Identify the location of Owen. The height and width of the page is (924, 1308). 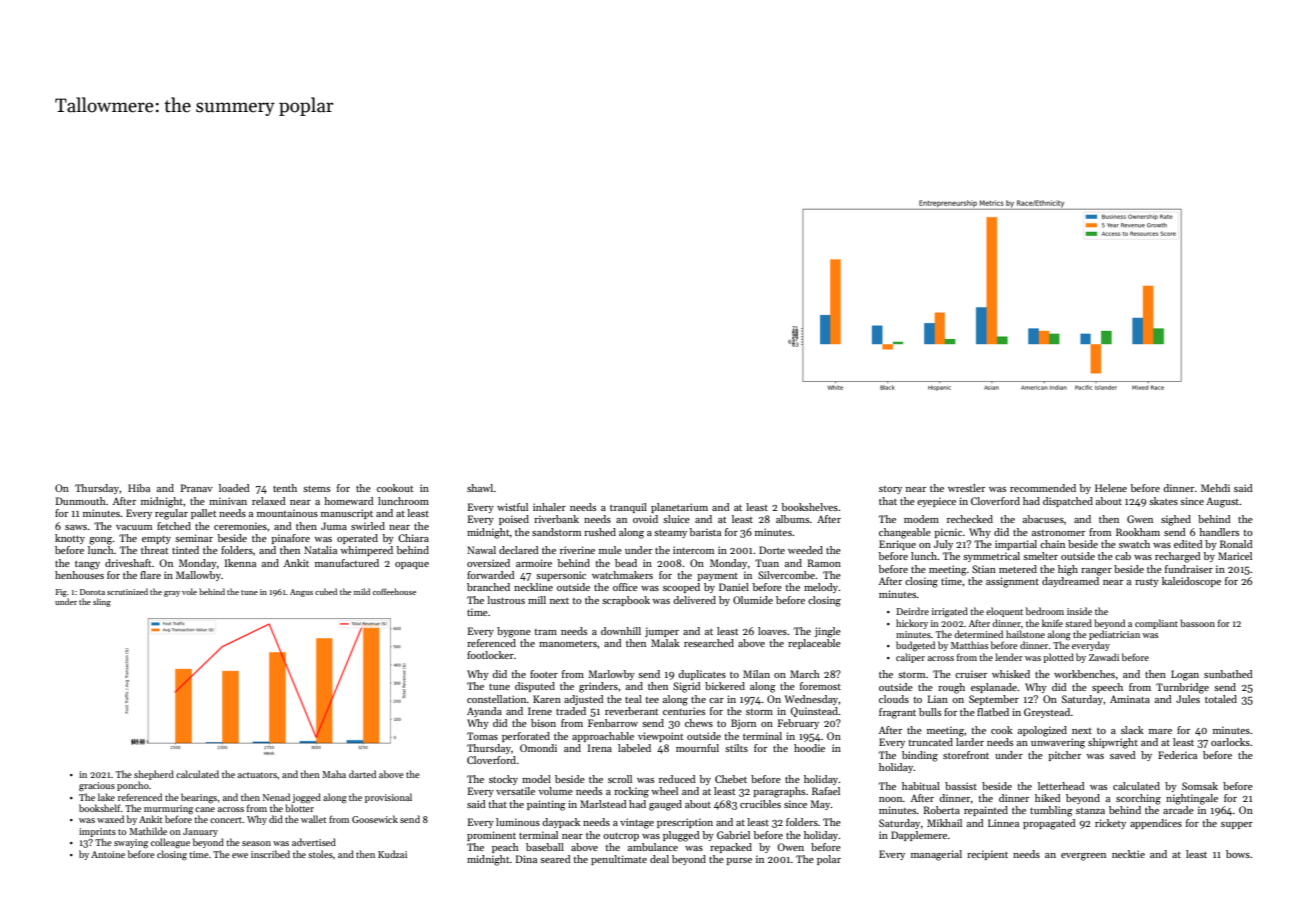
(790, 847).
